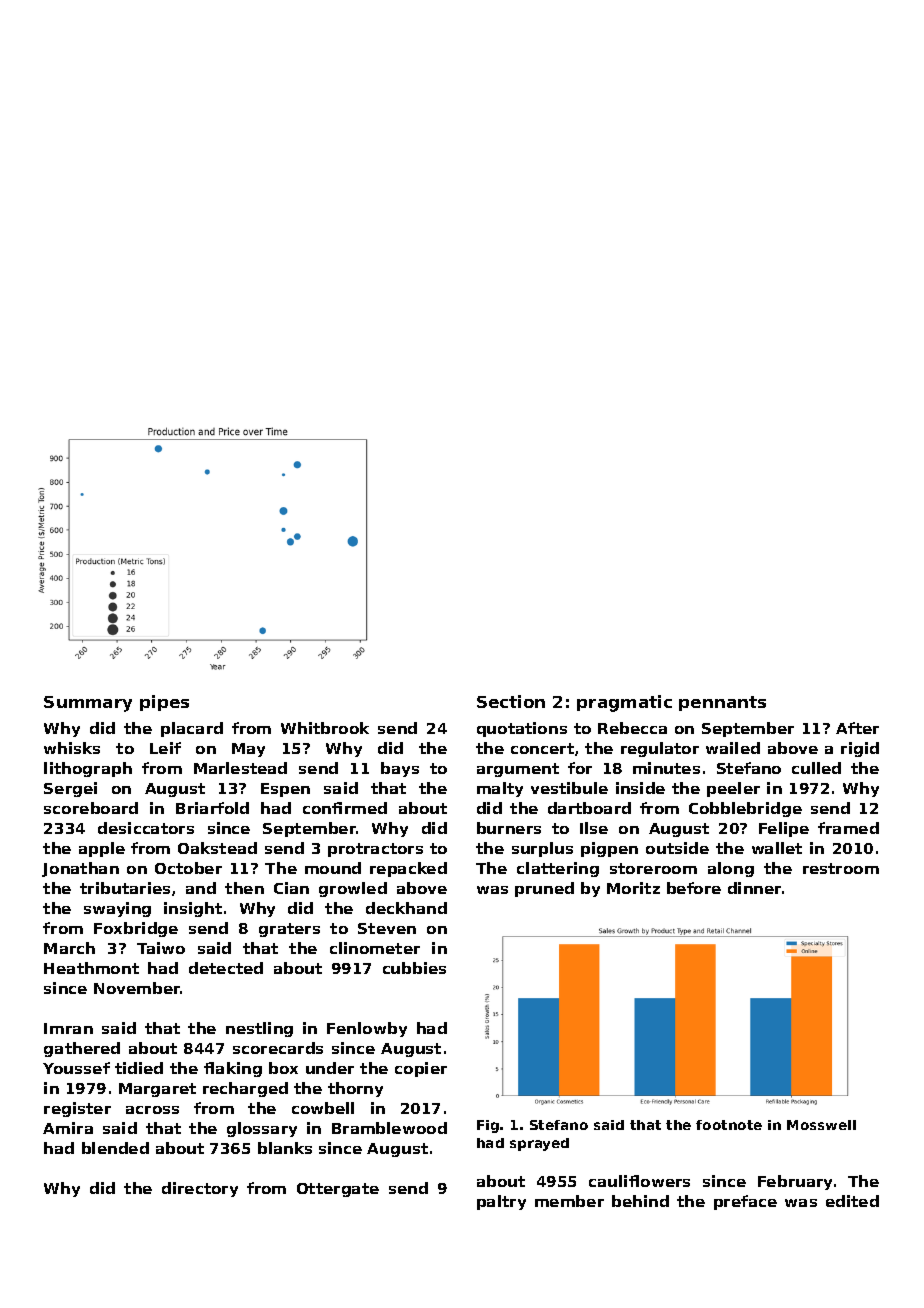 The height and width of the screenshot is (1308, 924). What do you see at coordinates (414, 968) in the screenshot?
I see `cubbies` at bounding box center [414, 968].
